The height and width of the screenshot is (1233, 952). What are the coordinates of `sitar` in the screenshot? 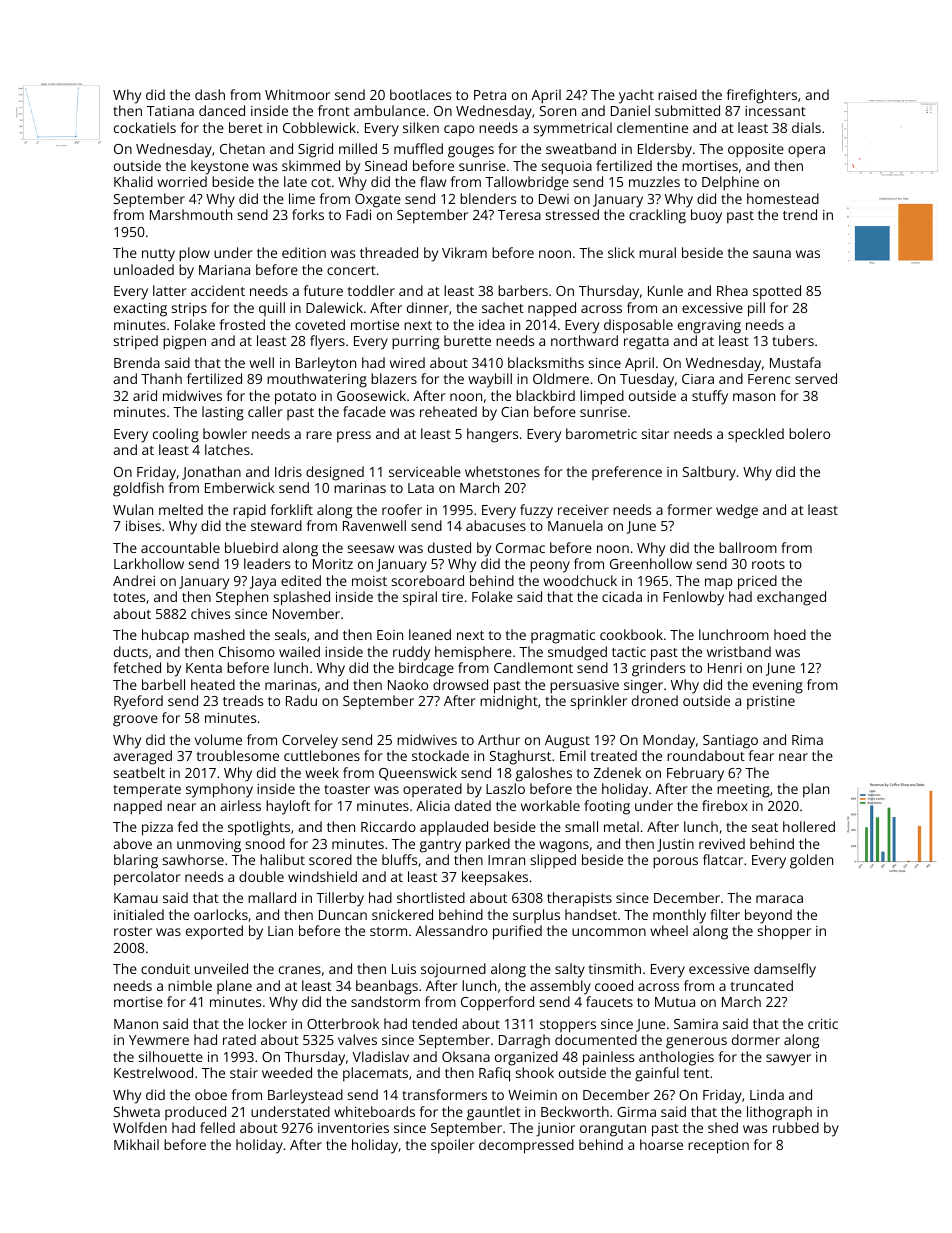 It's located at (655, 434).
